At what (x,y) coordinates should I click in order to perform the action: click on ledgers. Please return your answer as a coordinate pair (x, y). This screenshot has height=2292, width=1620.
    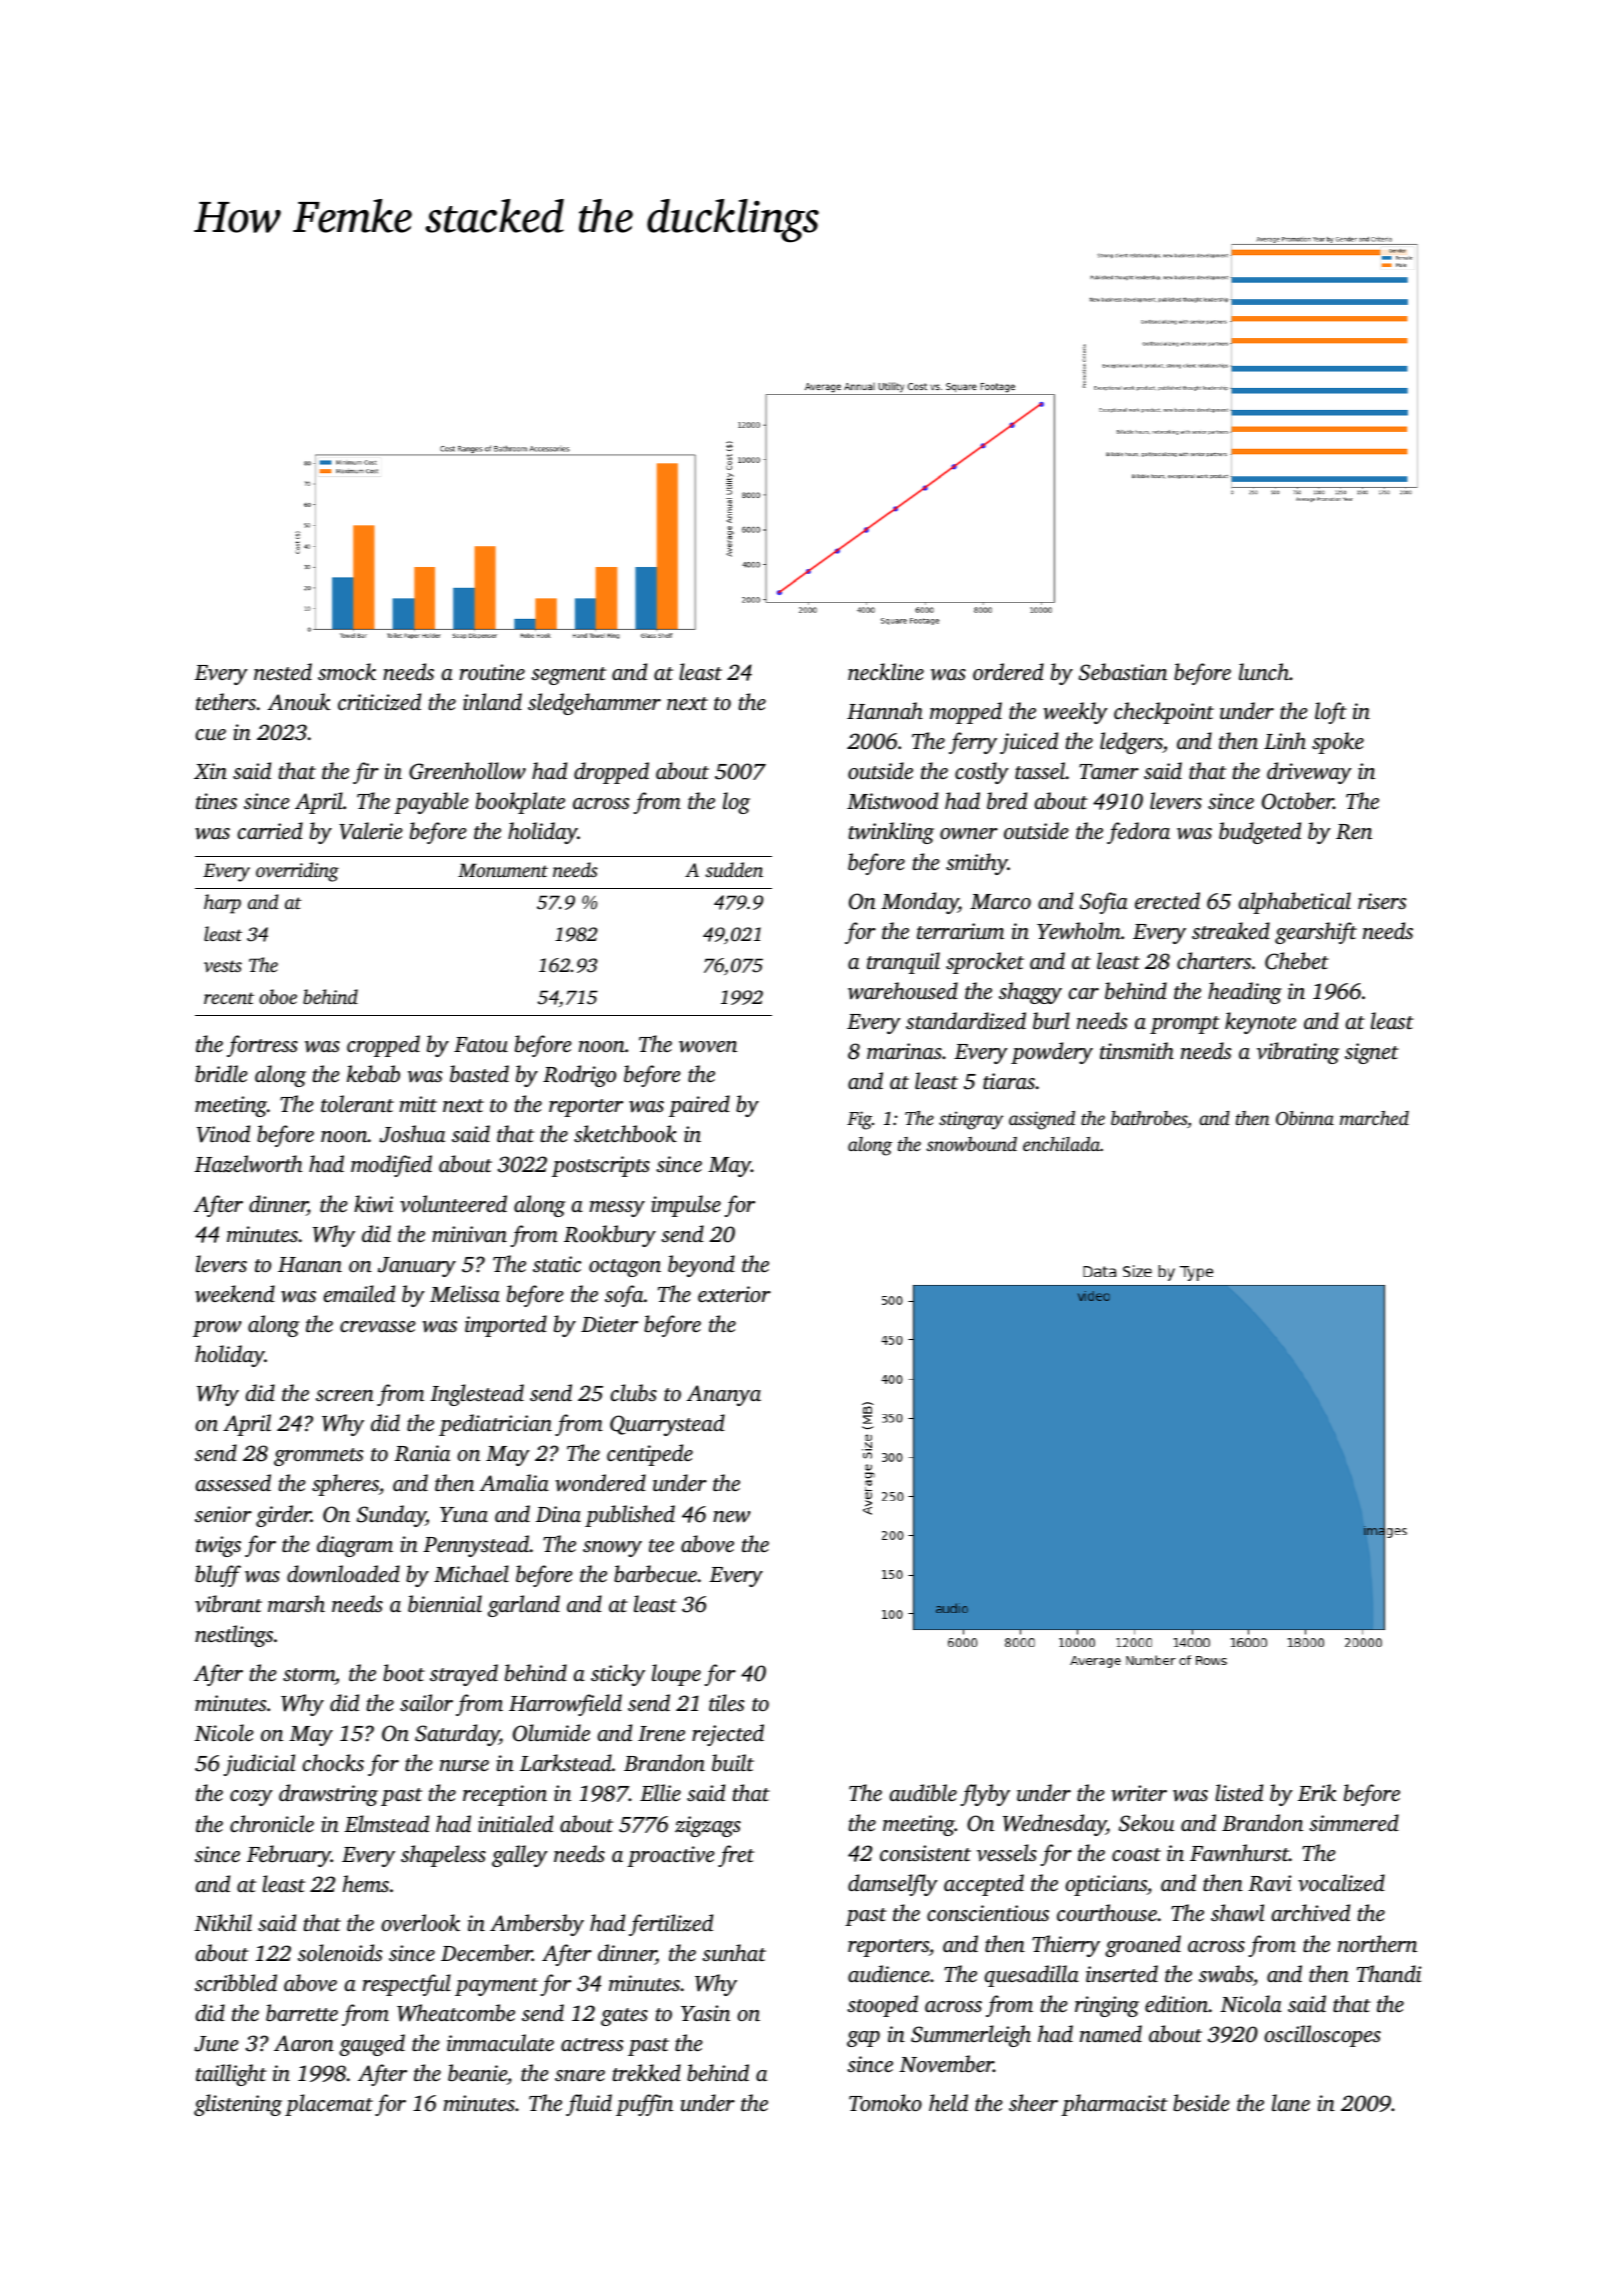
    Looking at the image, I should click on (1131, 743).
